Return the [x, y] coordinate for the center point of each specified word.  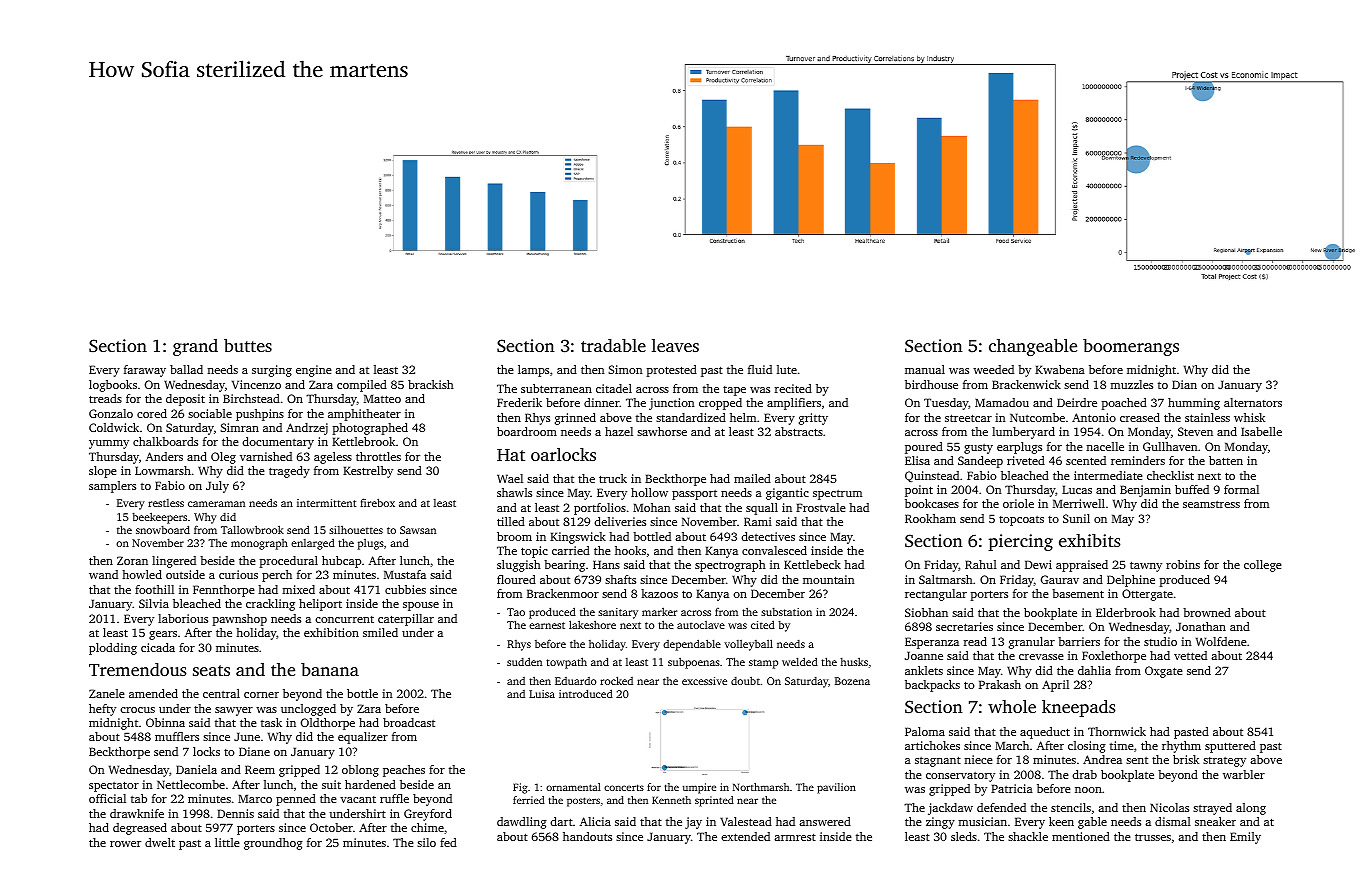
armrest [795, 837]
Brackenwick [1026, 384]
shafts [620, 579]
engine [314, 371]
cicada [158, 647]
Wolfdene [1221, 641]
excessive [704, 681]
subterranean [556, 388]
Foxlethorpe [1114, 657]
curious [238, 574]
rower [125, 844]
